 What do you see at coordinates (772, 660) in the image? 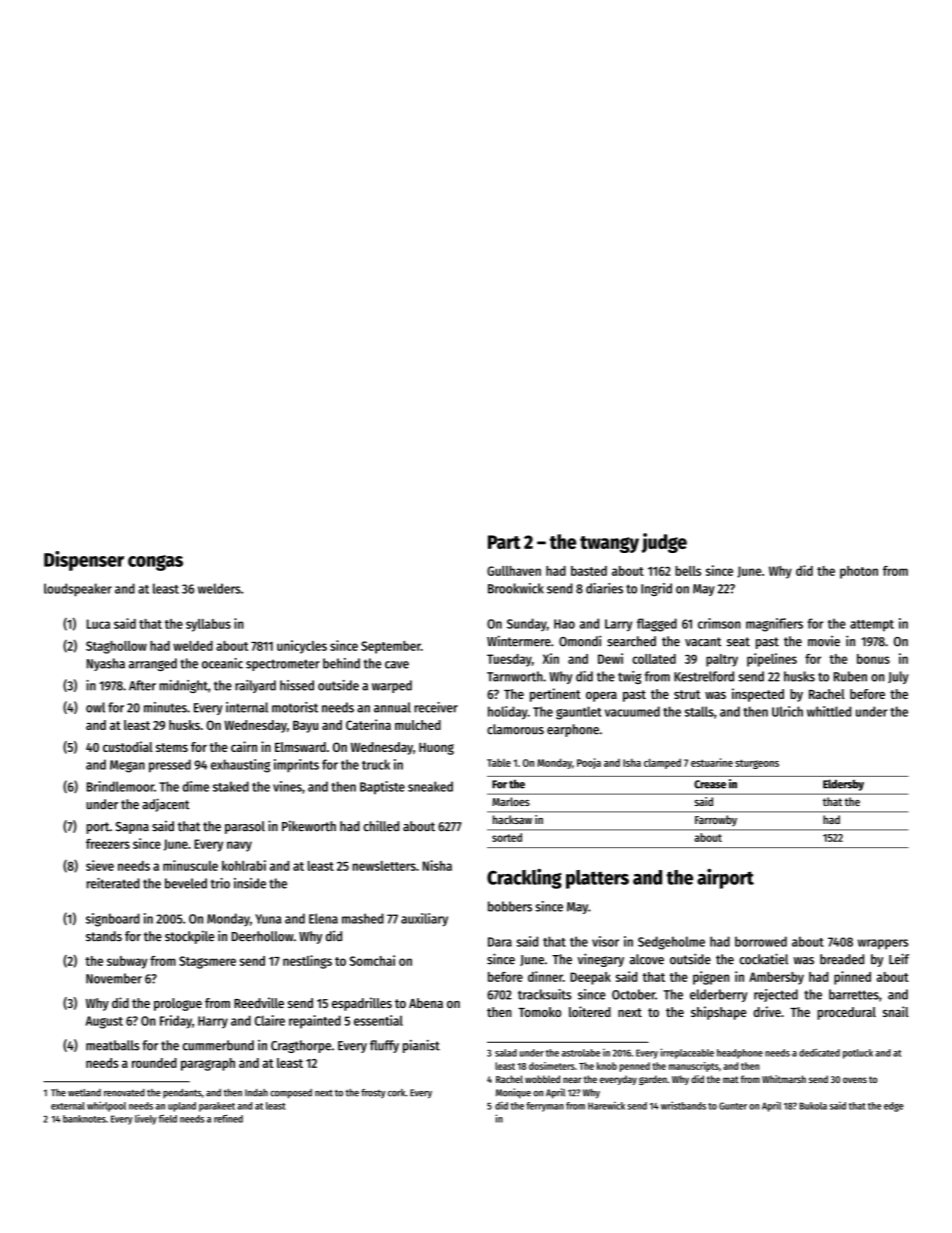
I see `pipelines` at bounding box center [772, 660].
